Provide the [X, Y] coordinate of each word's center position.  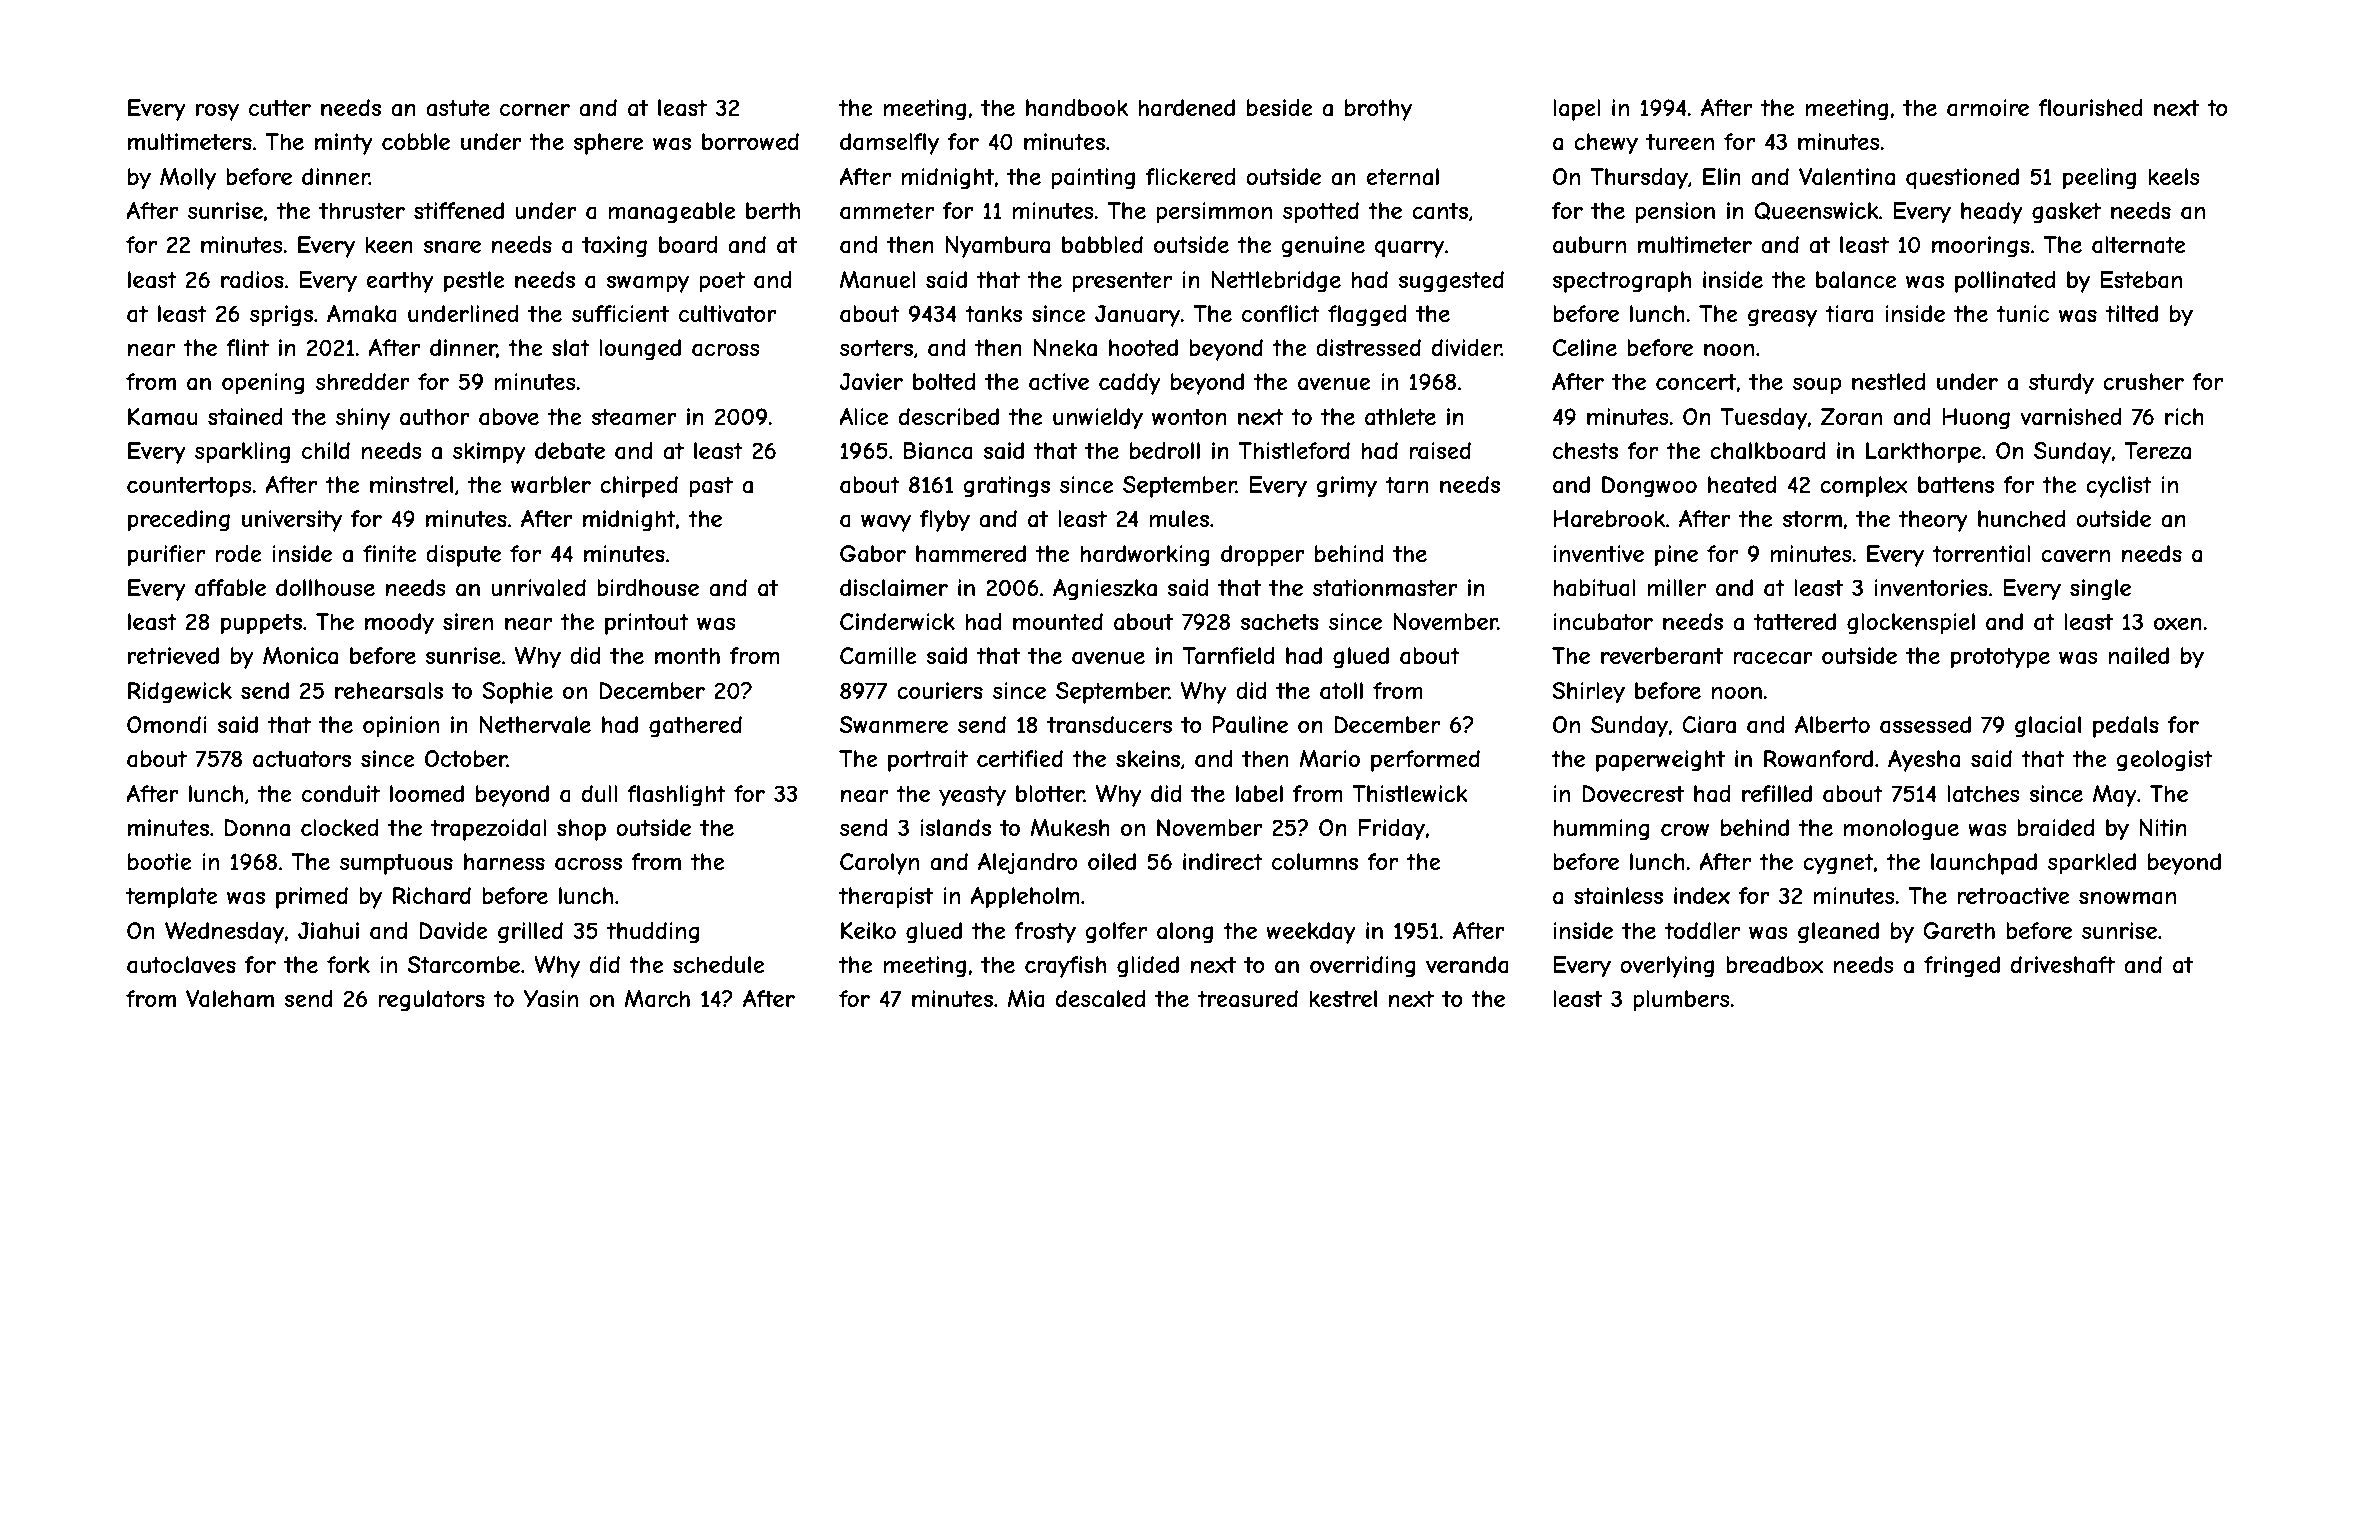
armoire [1988, 108]
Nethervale [535, 725]
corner [535, 109]
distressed [1368, 347]
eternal [1402, 177]
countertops [189, 487]
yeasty [972, 796]
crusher [2143, 381]
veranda [1467, 965]
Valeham [230, 999]
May [2115, 796]
